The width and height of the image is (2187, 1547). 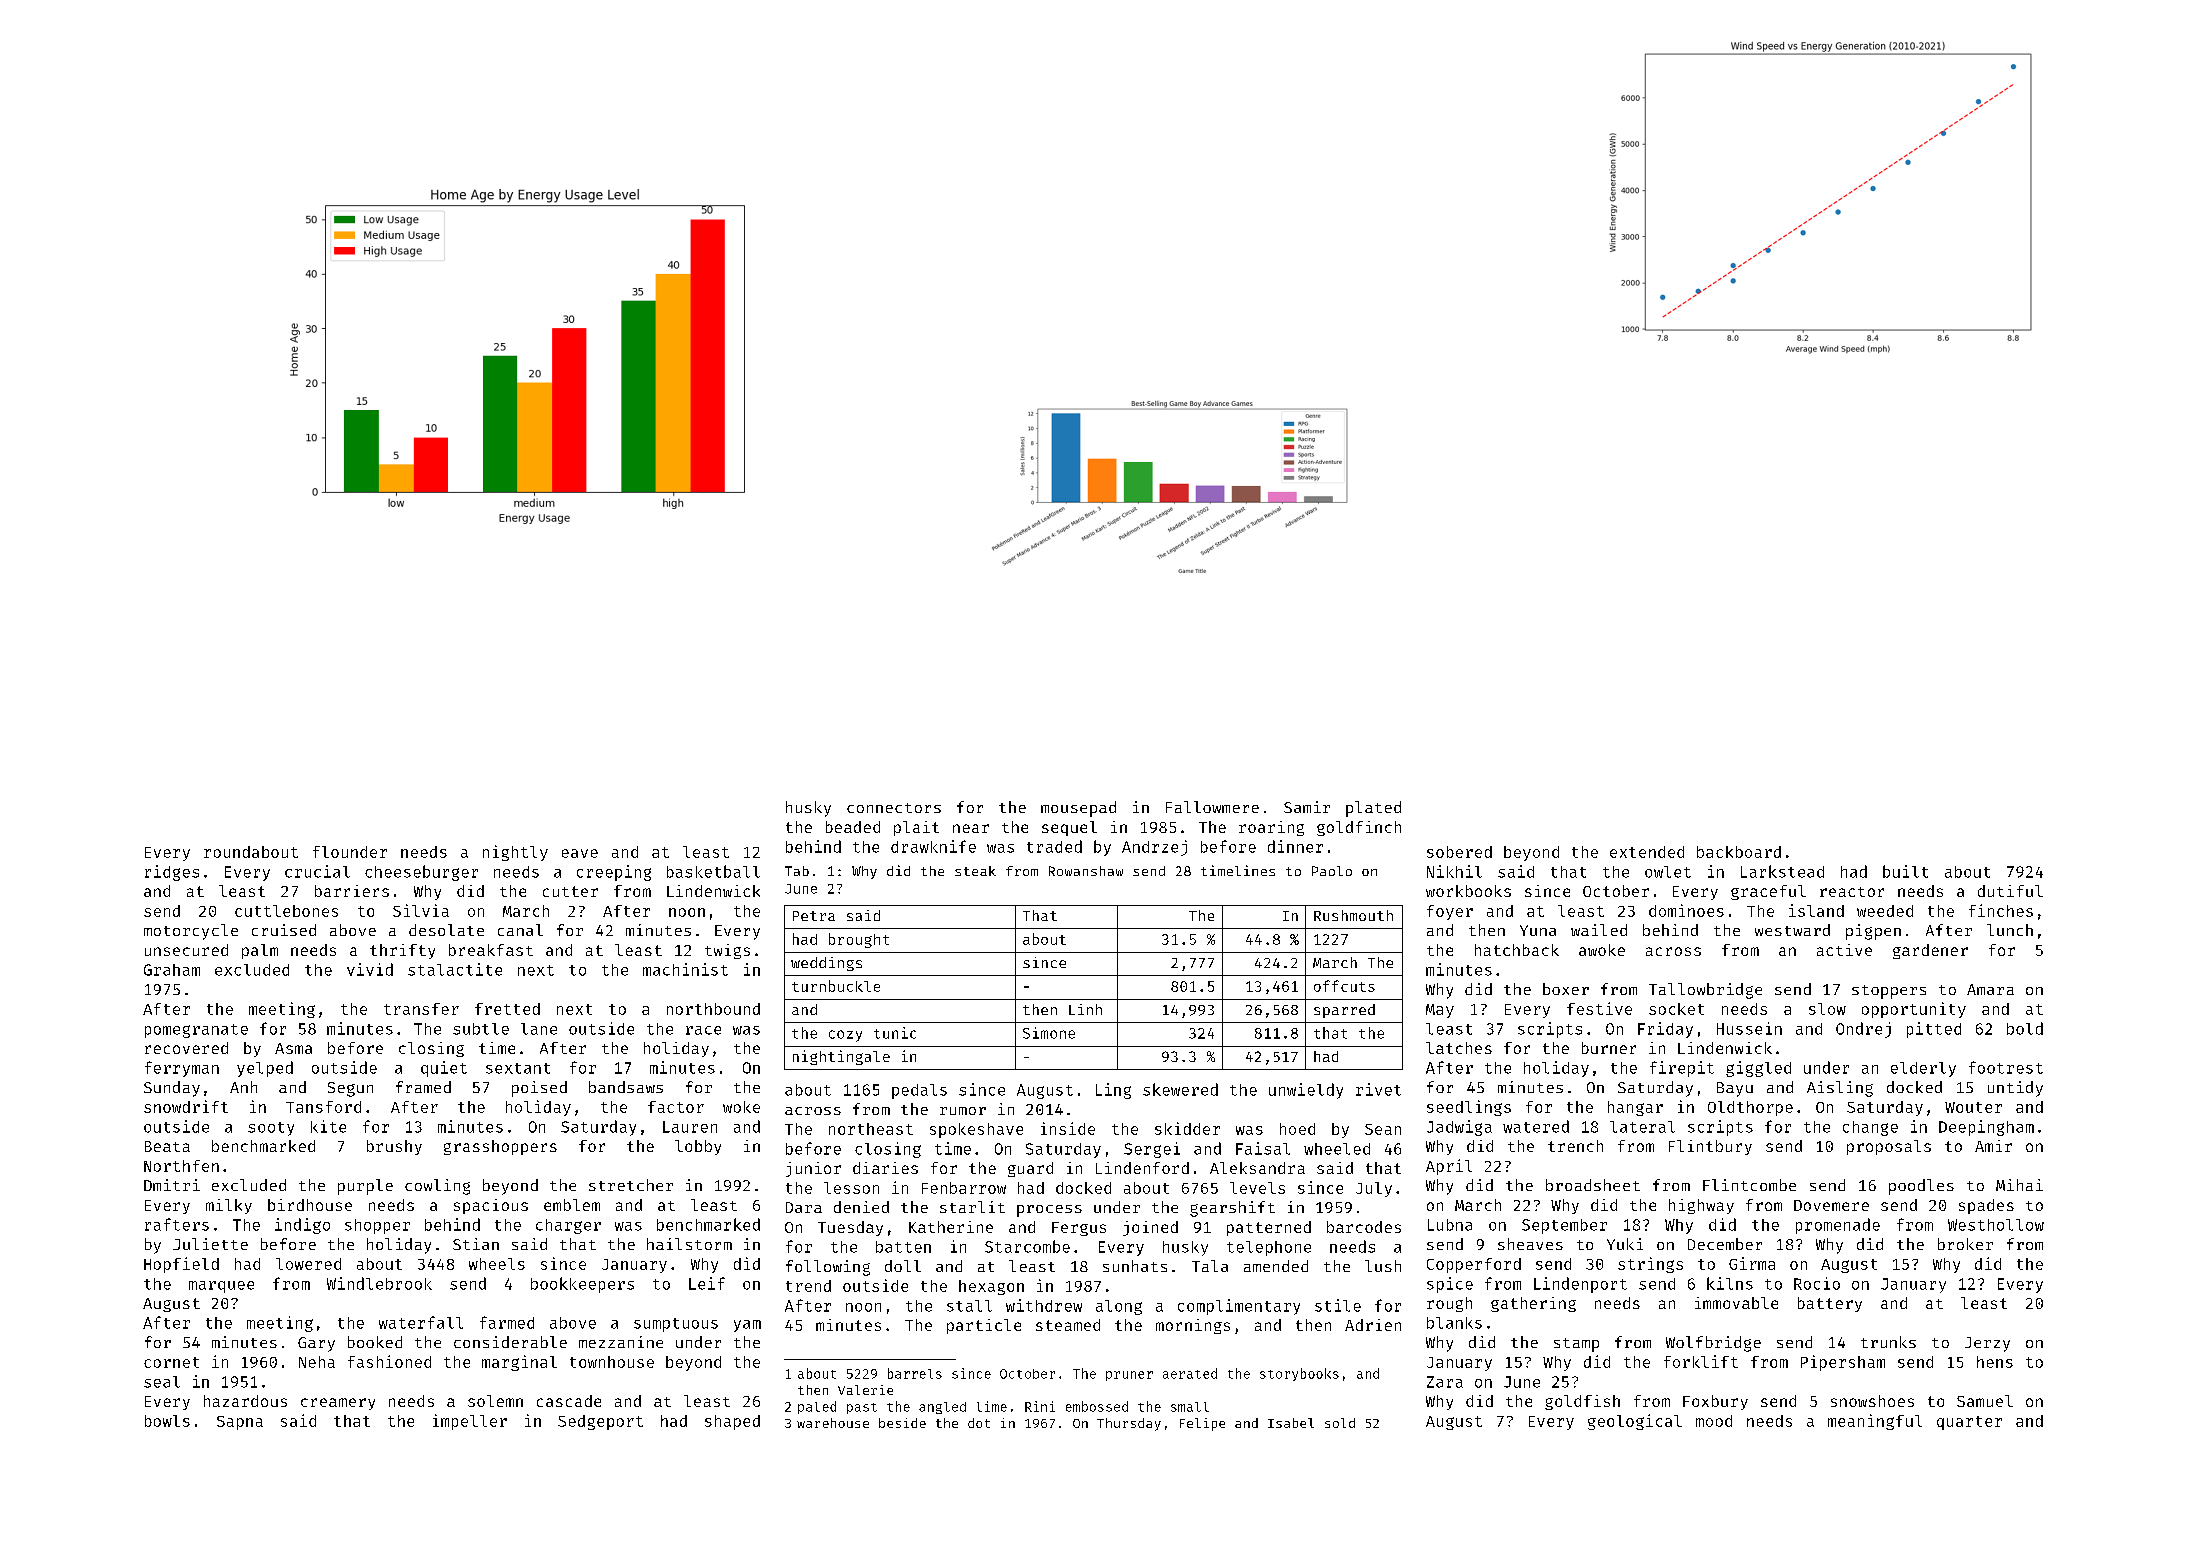 I want to click on skidder, so click(x=1187, y=1128).
